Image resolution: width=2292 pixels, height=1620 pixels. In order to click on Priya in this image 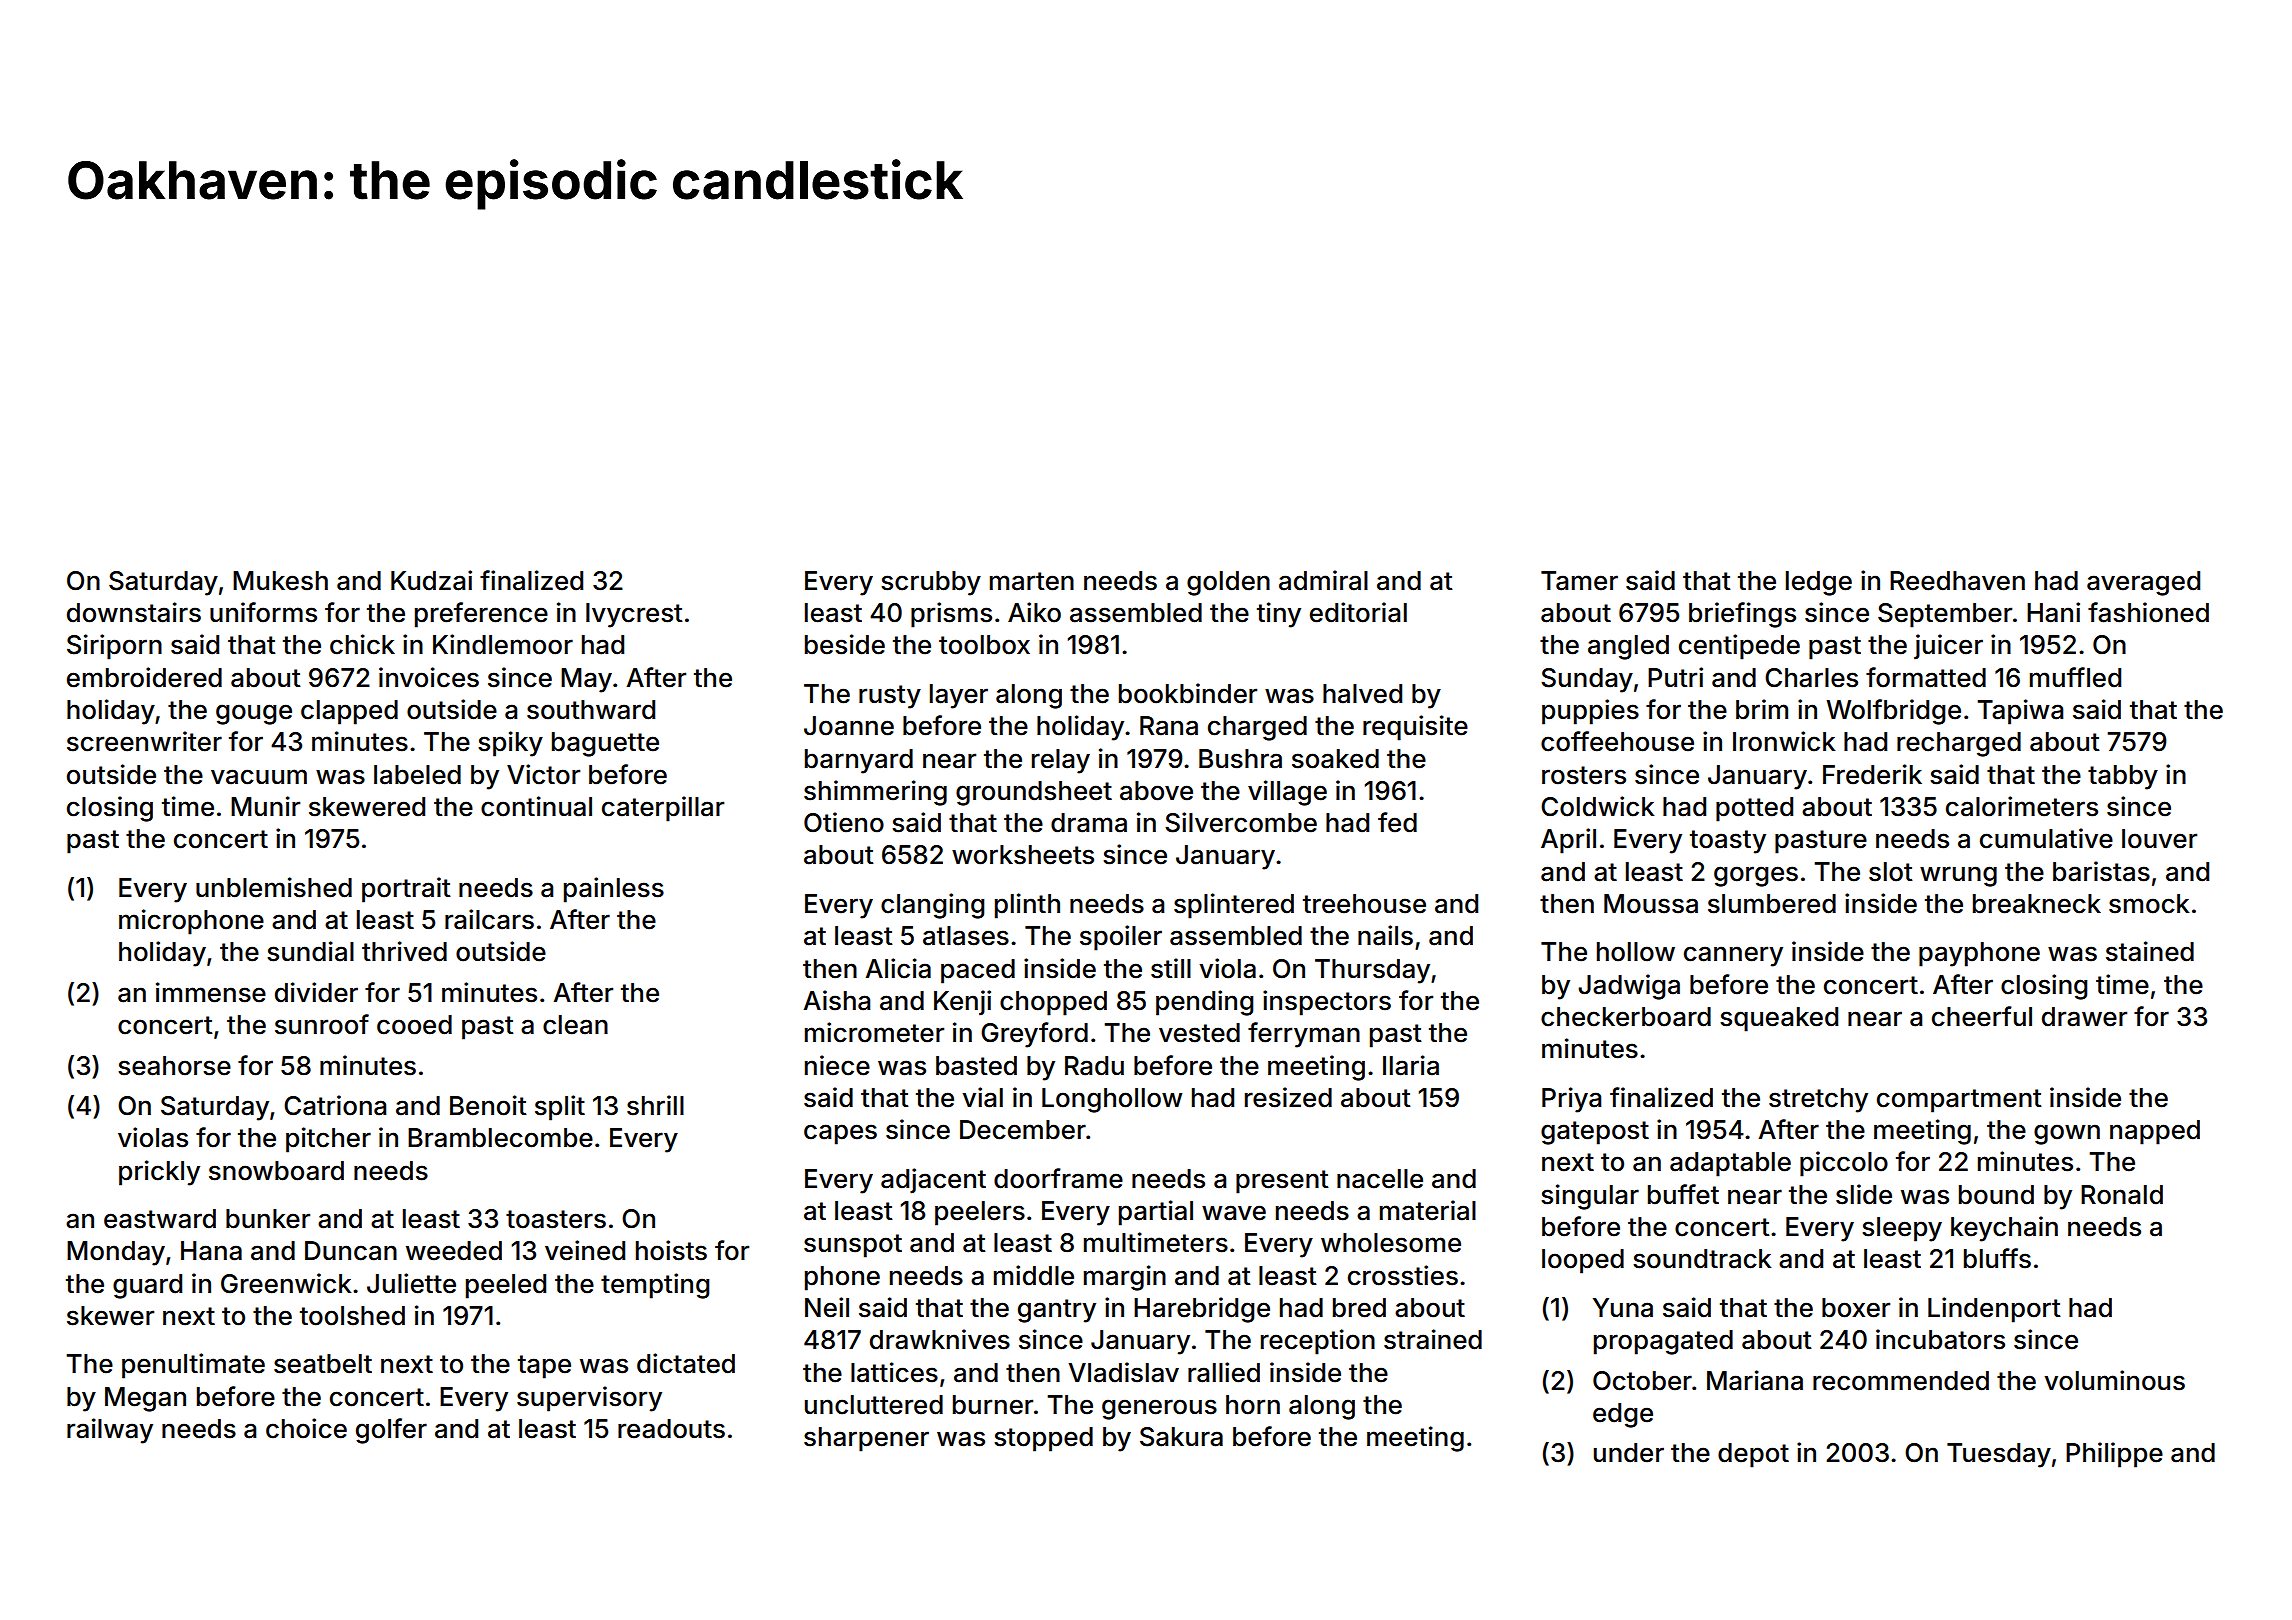, I will do `click(1571, 1100)`.
